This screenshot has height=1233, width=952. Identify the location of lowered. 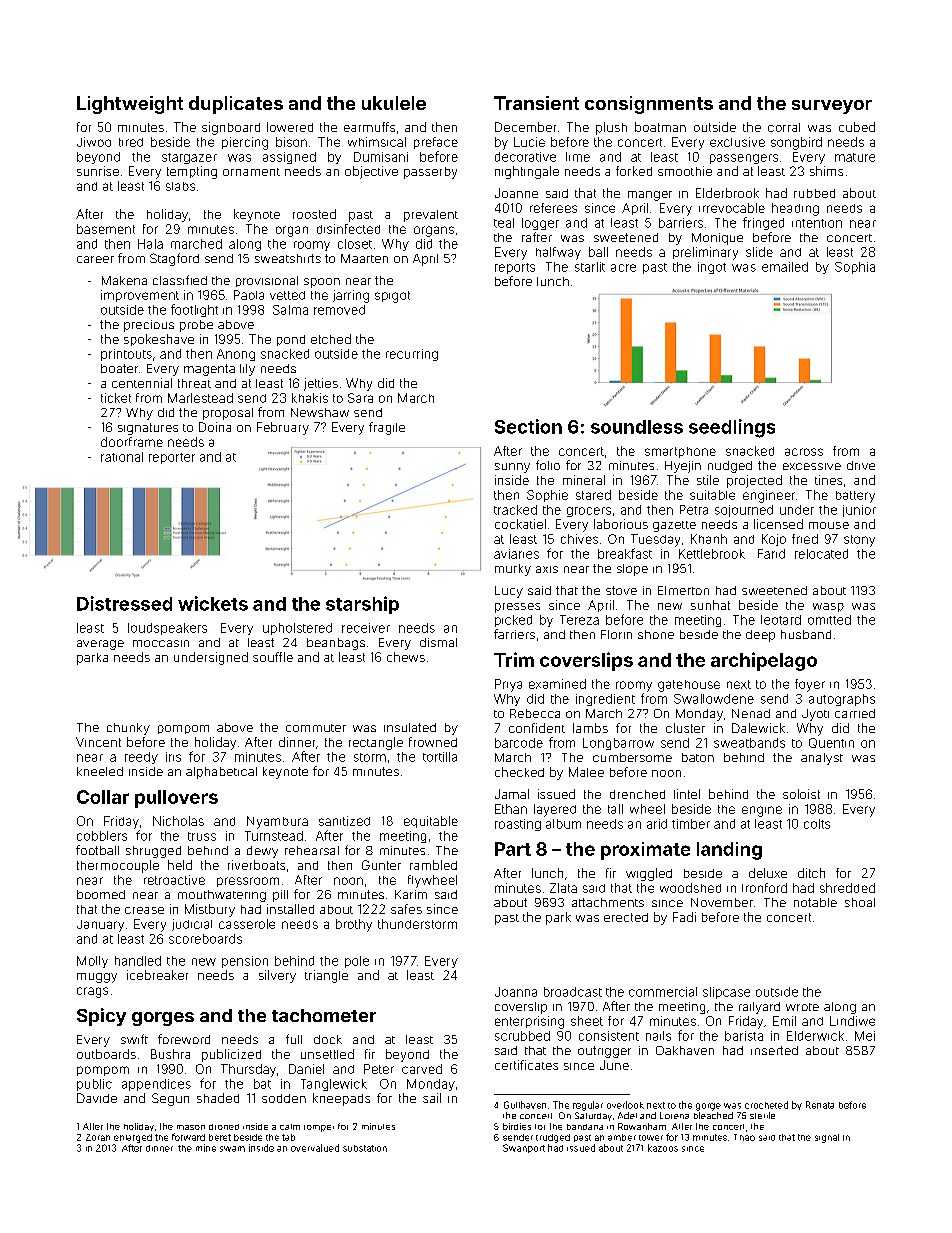
(290, 127).
